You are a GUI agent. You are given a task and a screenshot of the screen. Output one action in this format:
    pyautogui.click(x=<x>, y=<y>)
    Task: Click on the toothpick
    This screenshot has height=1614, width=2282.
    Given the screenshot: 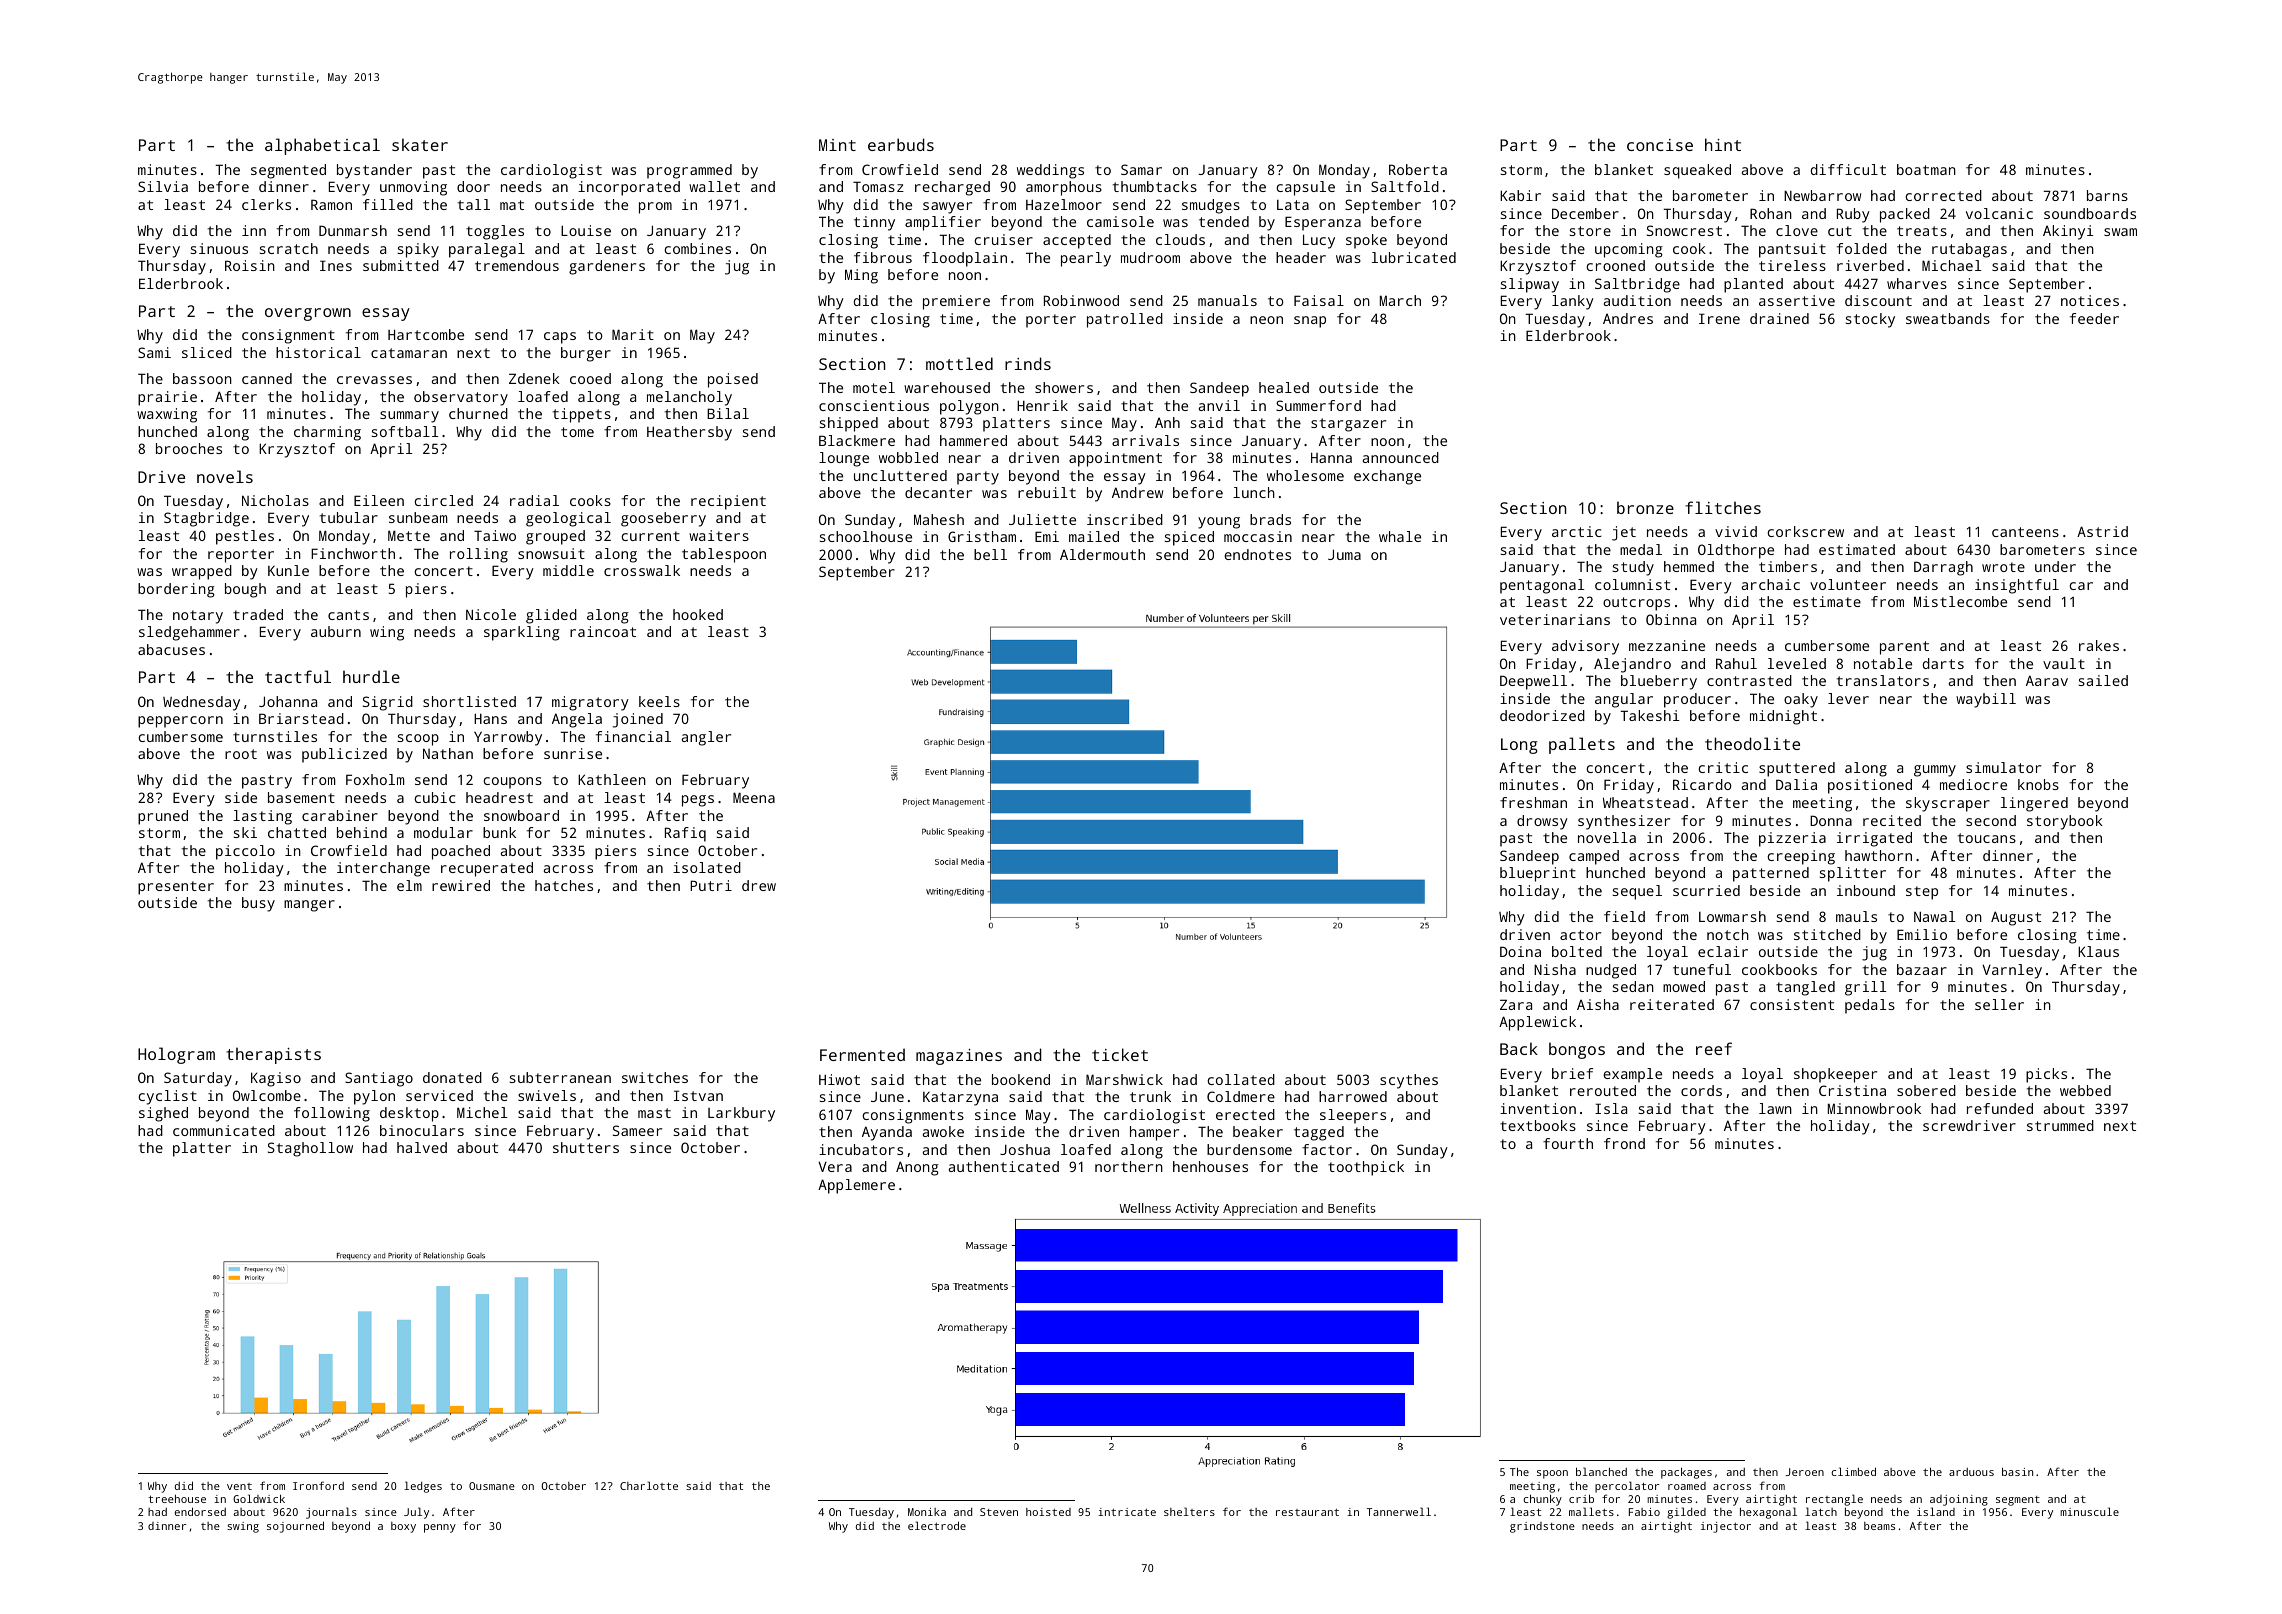 What is the action you would take?
    pyautogui.click(x=1366, y=1168)
